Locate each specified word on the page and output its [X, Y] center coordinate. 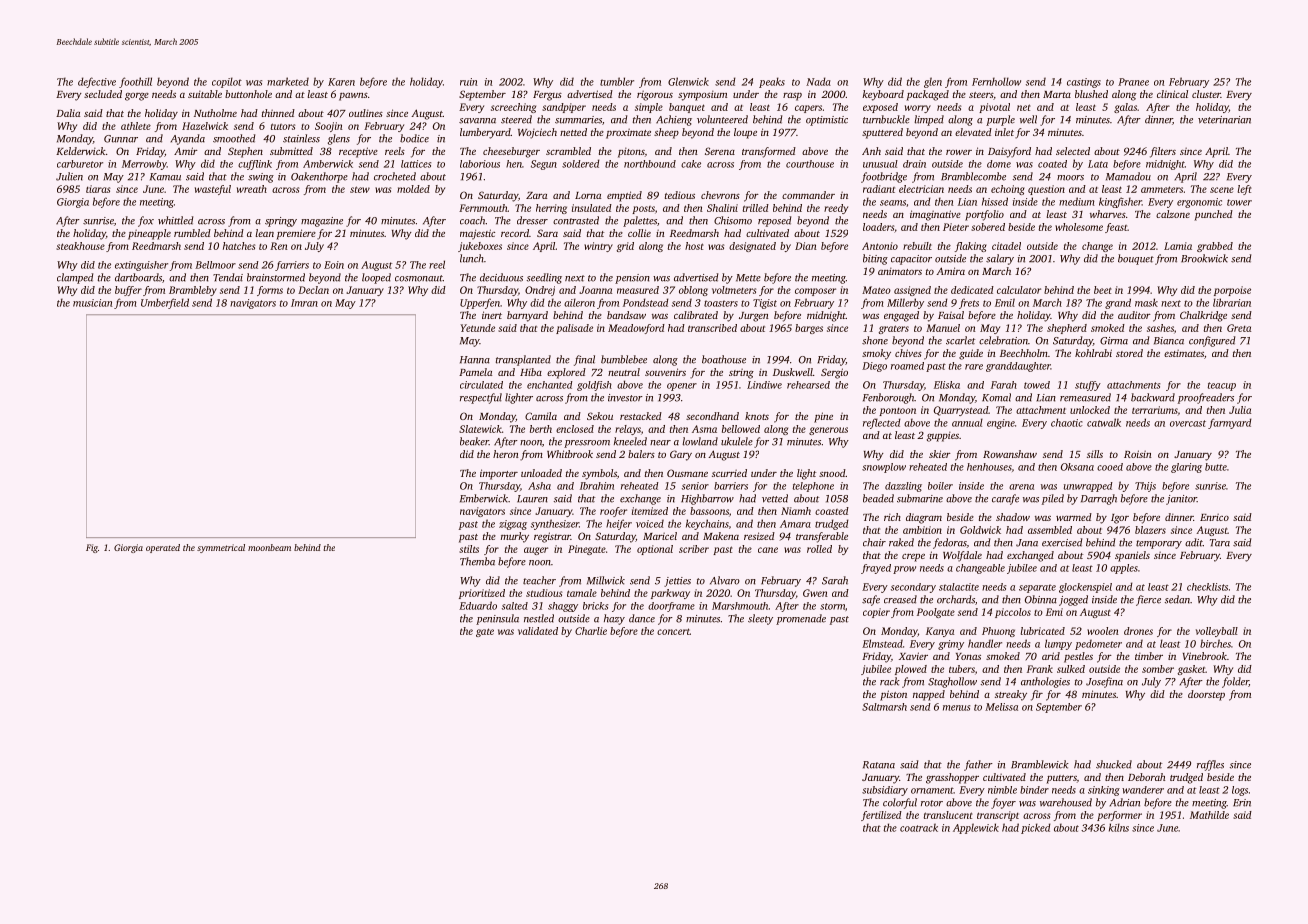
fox [146, 221]
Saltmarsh [884, 707]
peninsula [497, 619]
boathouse [724, 359]
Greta [1239, 328]
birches [1215, 643]
